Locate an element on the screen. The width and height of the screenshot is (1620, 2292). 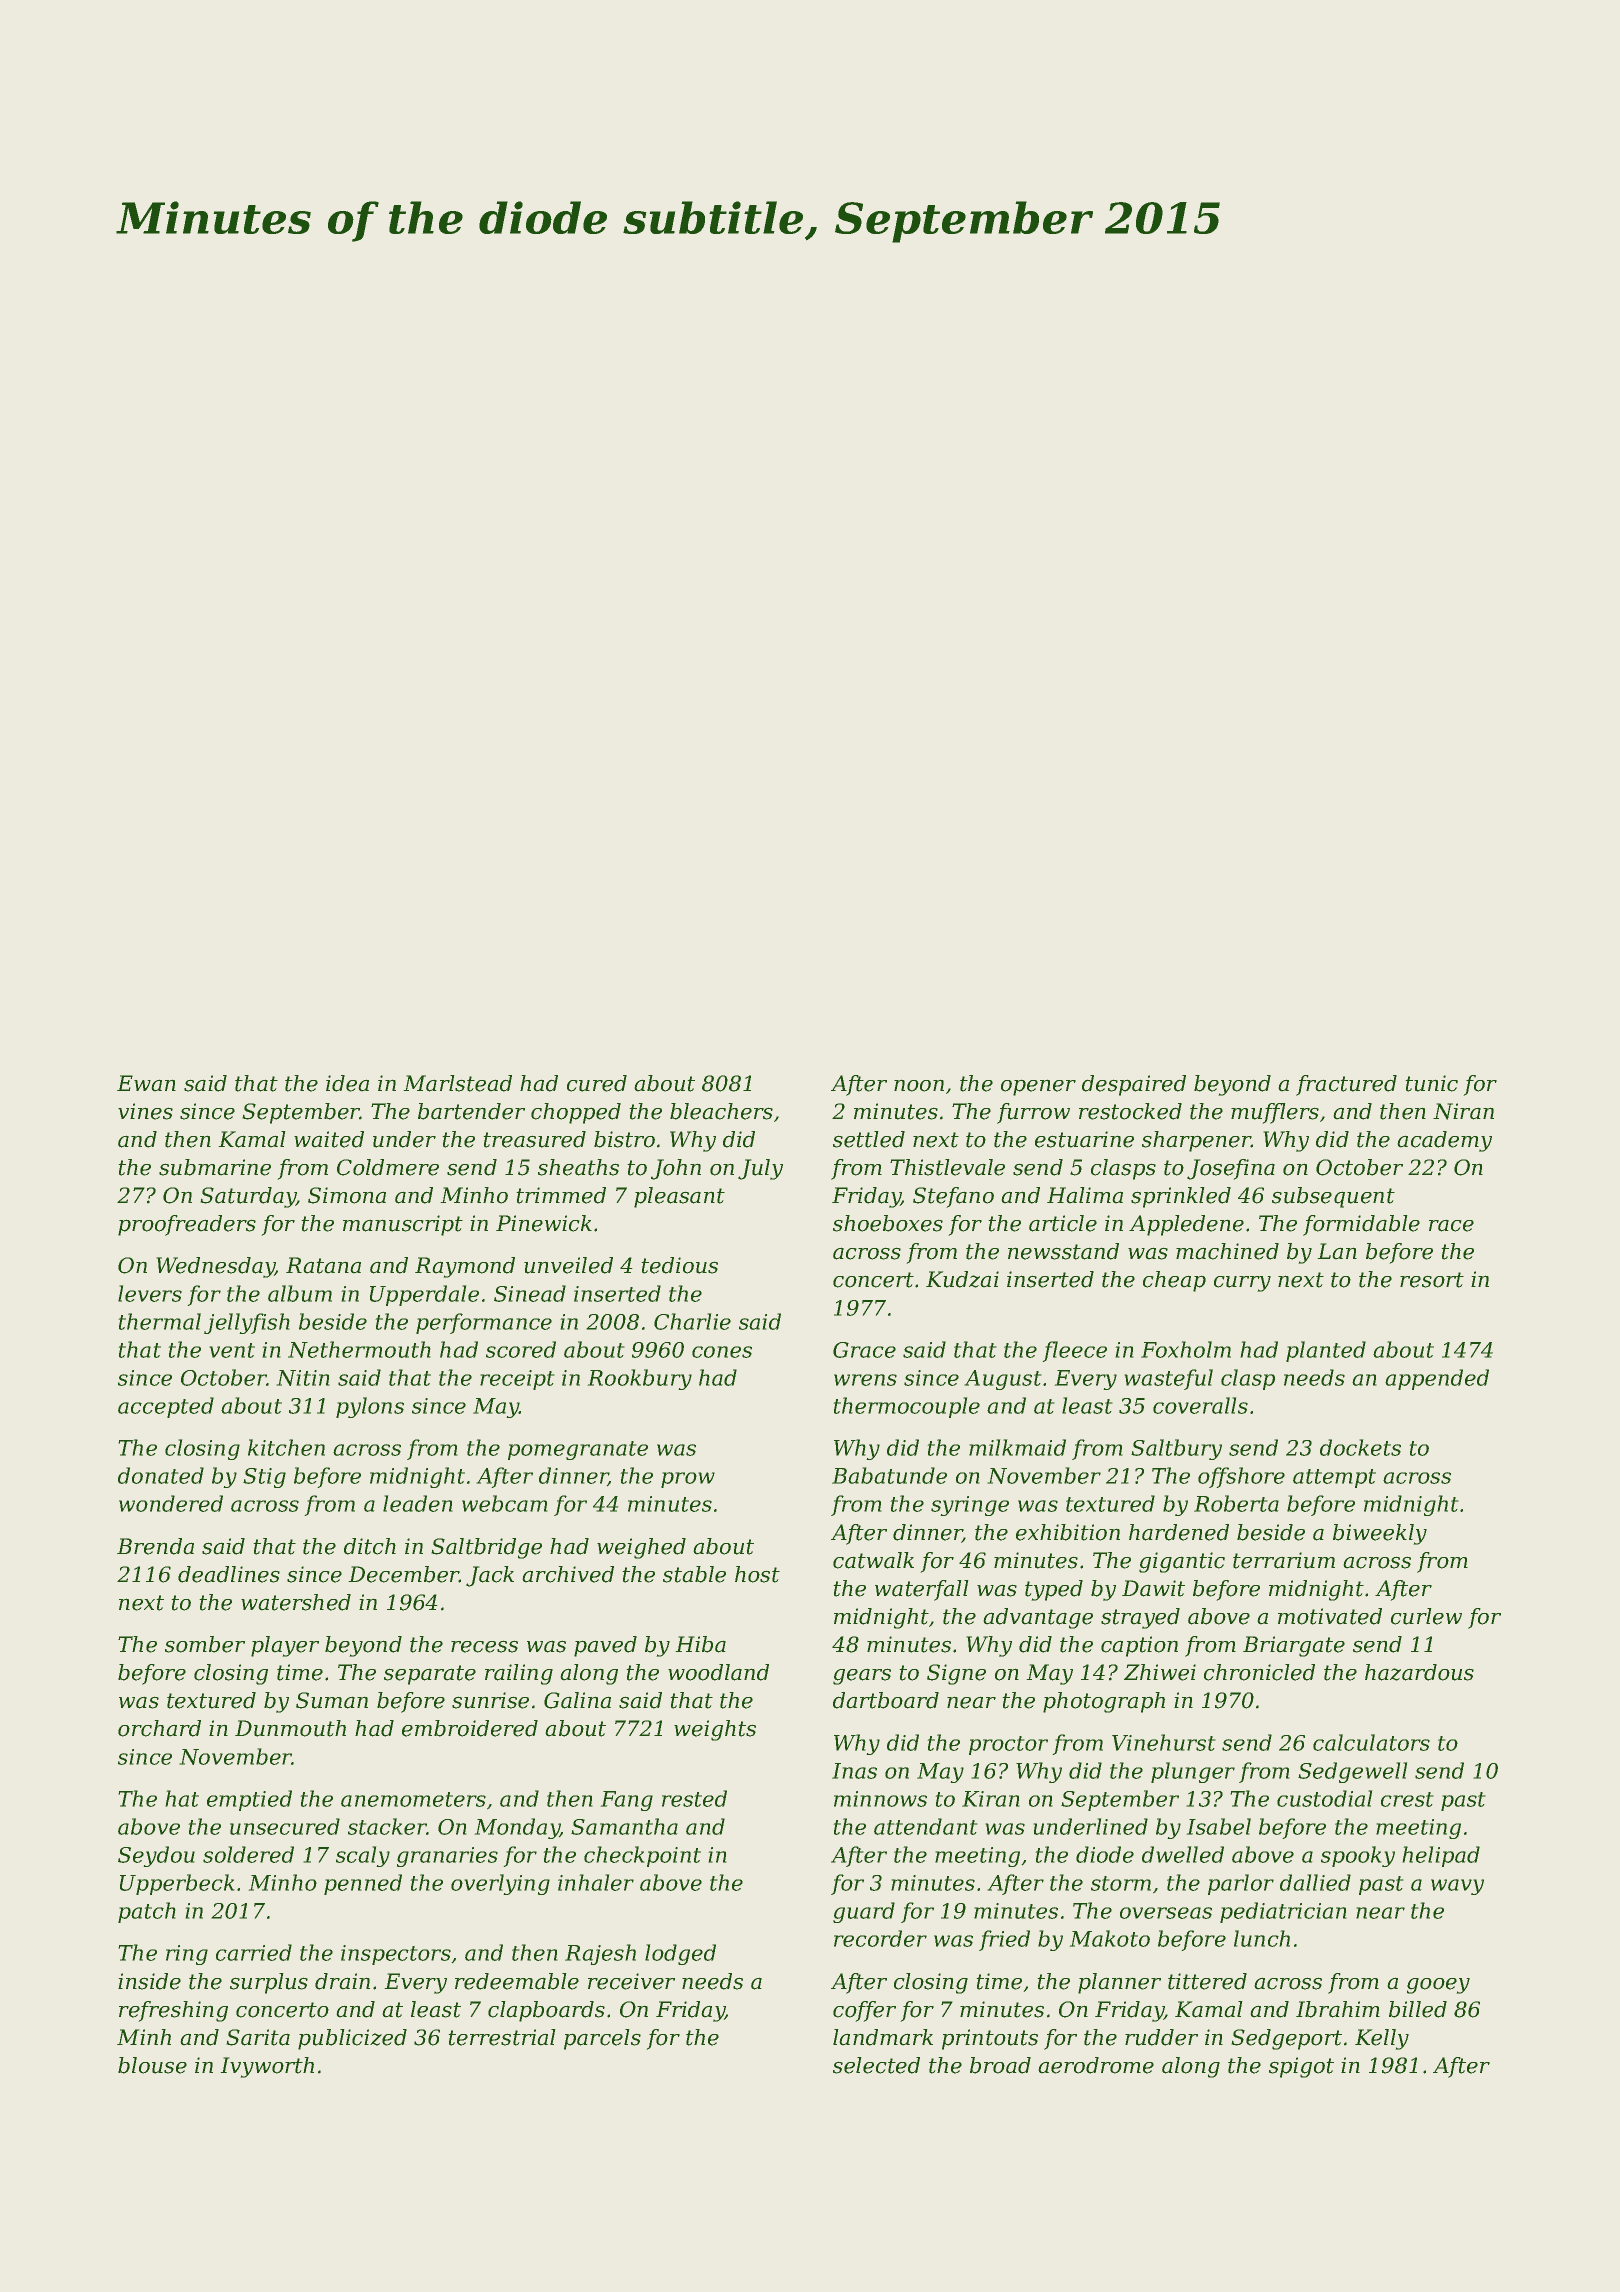
spigot is located at coordinates (1301, 2067).
